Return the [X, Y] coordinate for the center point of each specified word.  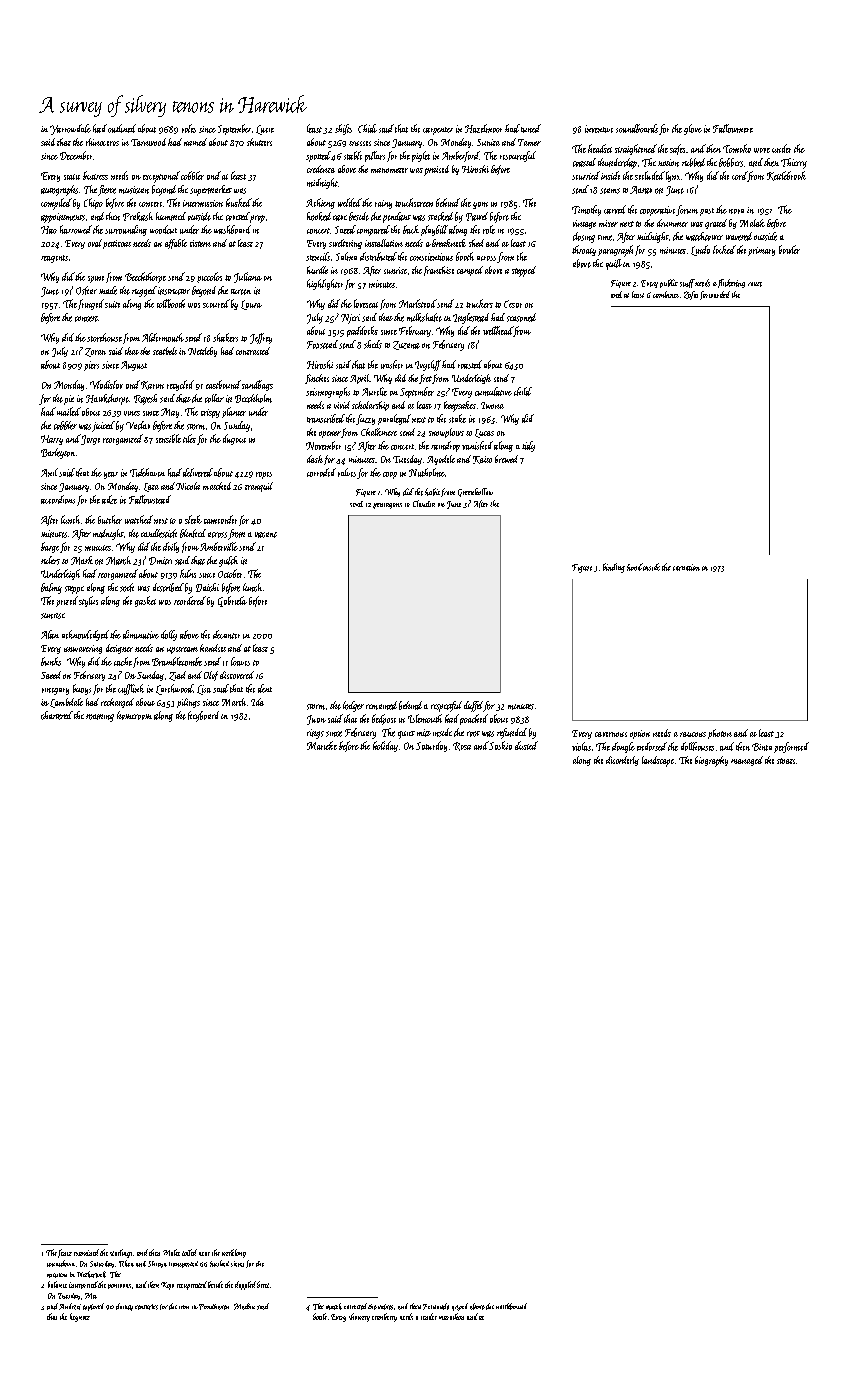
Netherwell [91, 1274]
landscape [658, 761]
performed [791, 747]
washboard [232, 229]
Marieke [322, 745]
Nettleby [202, 352]
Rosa [462, 746]
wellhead [498, 330]
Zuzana [406, 345]
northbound [511, 1306]
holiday [385, 746]
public [669, 283]
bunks [51, 661]
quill [614, 264]
